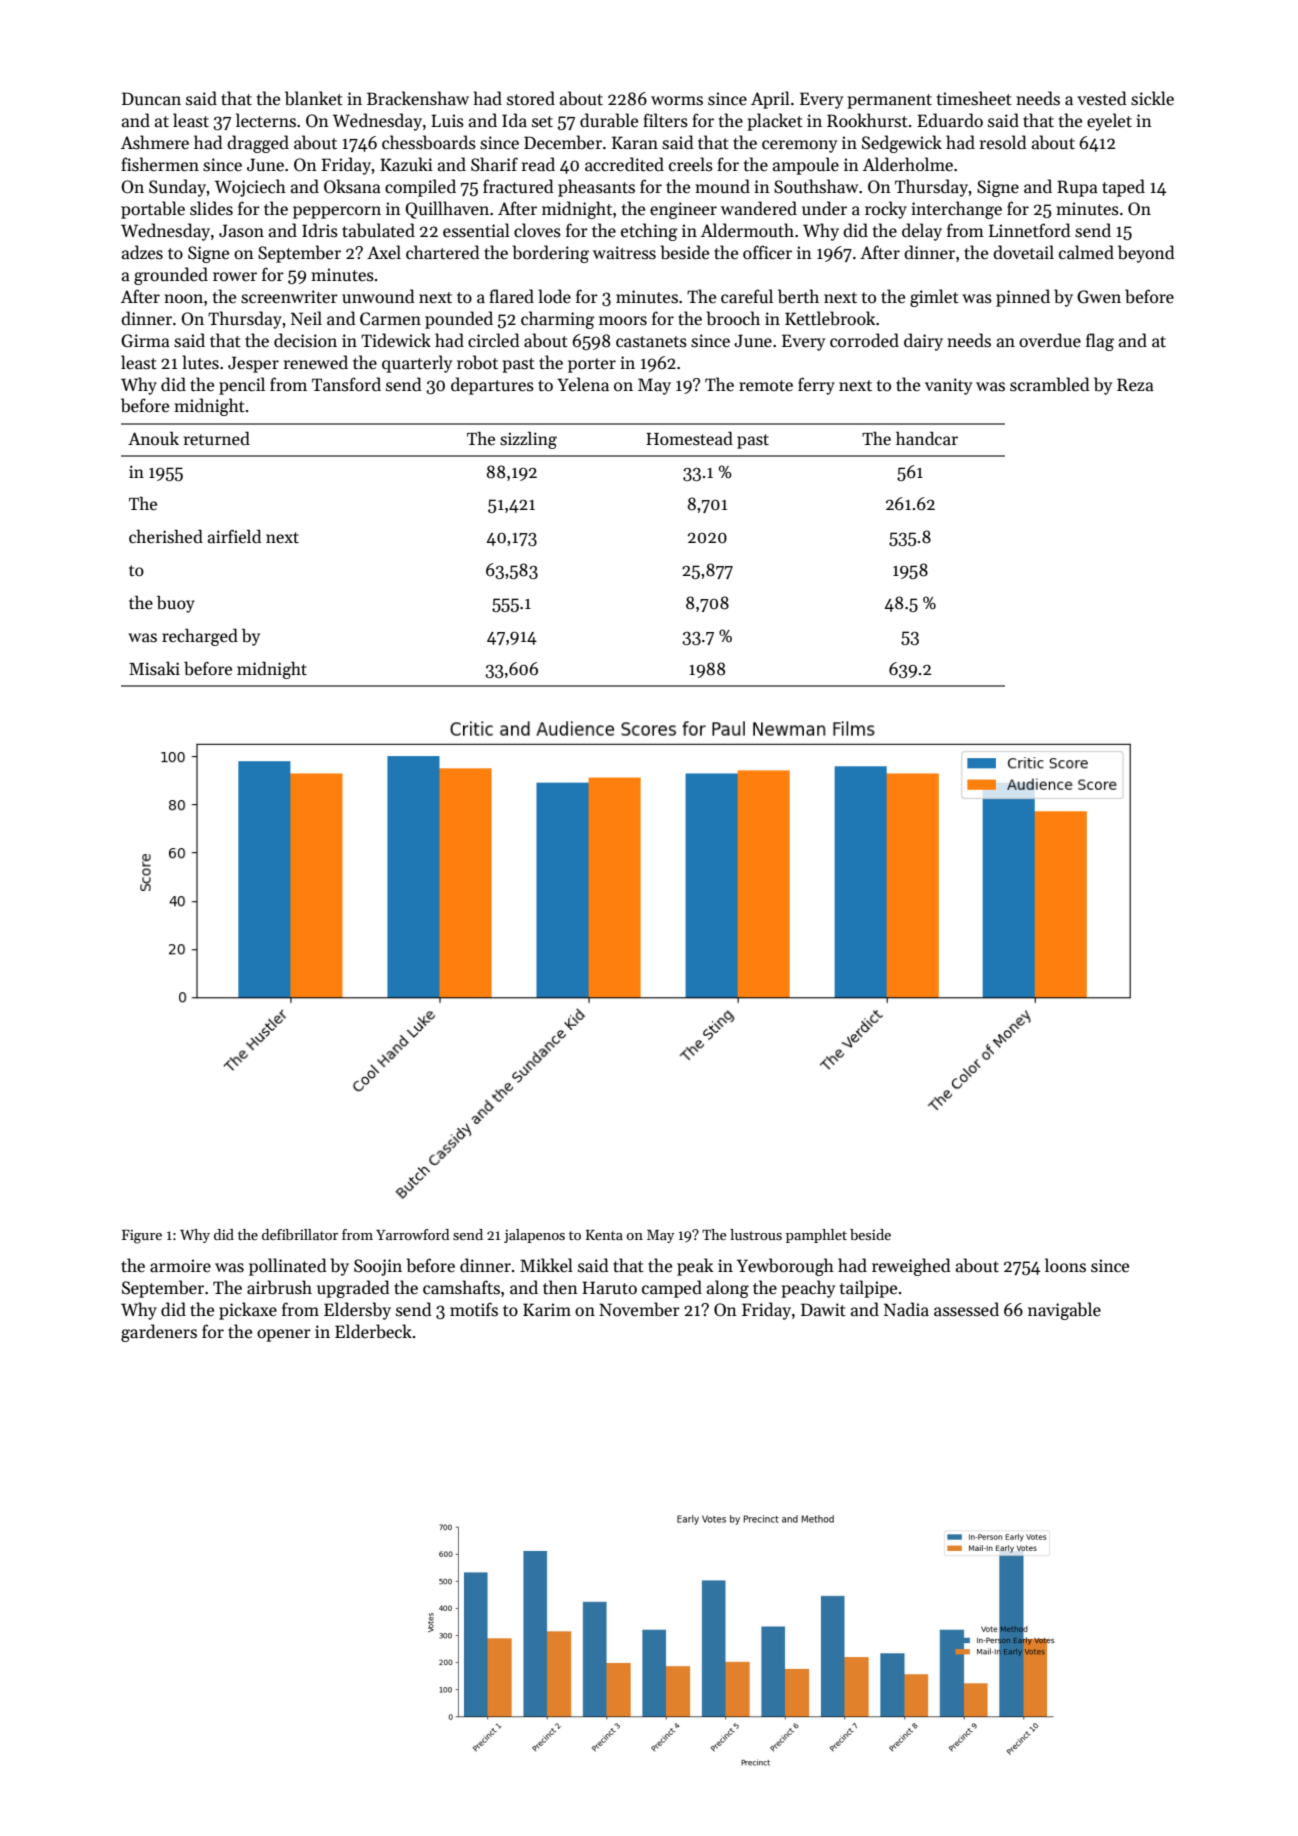  Describe the element at coordinates (1023, 298) in the screenshot. I see `pinned` at that location.
